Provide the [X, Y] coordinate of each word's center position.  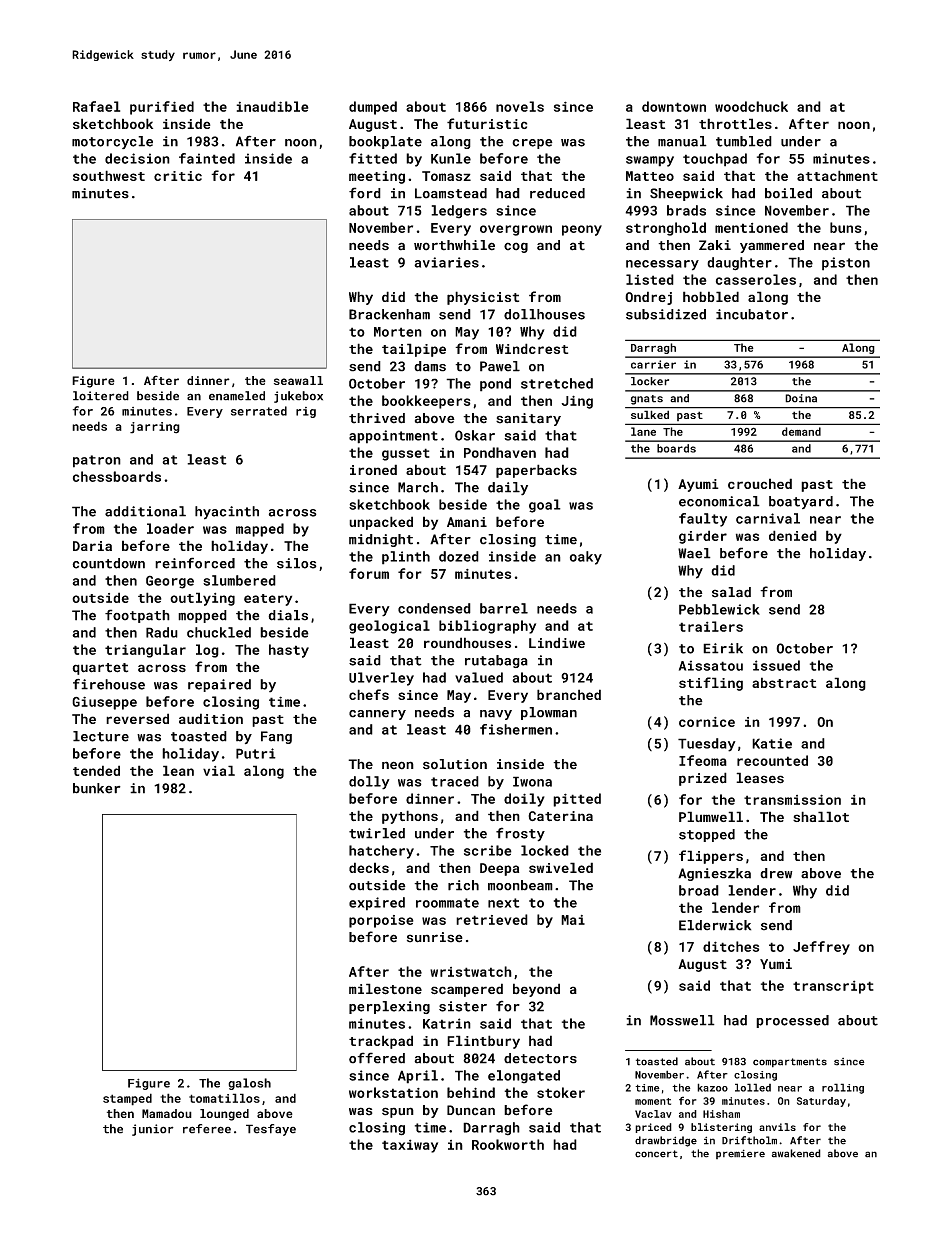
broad [699, 890]
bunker [97, 788]
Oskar [475, 435]
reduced [557, 193]
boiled [788, 193]
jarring [155, 428]
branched [569, 694]
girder [703, 537]
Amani [467, 522]
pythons [410, 817]
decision [137, 158]
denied [793, 535]
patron [97, 461]
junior [153, 1130]
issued [776, 665]
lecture [101, 736]
